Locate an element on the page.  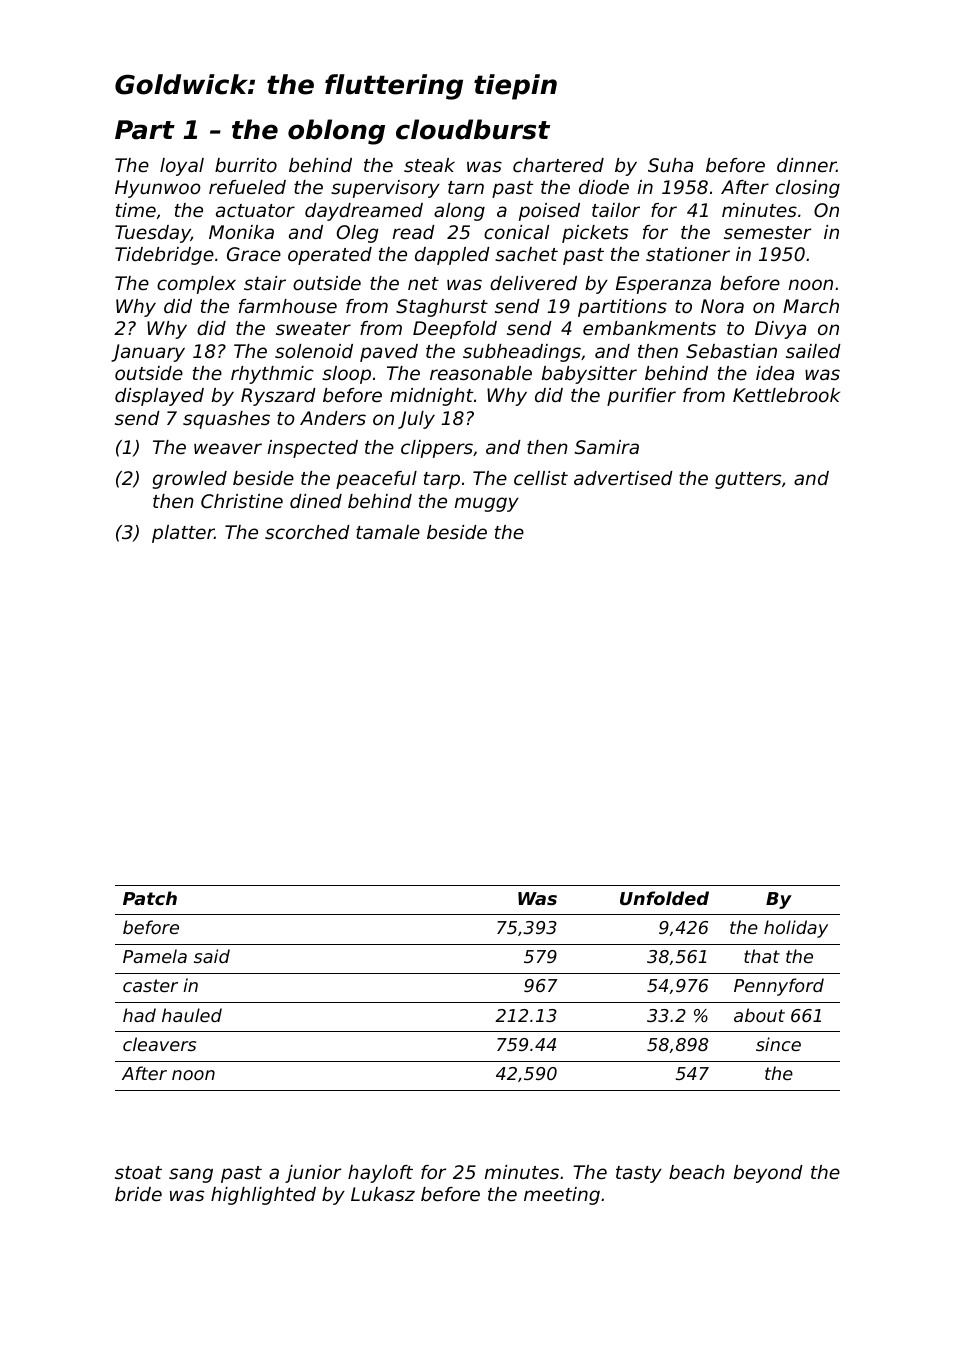
Suha is located at coordinates (670, 165).
